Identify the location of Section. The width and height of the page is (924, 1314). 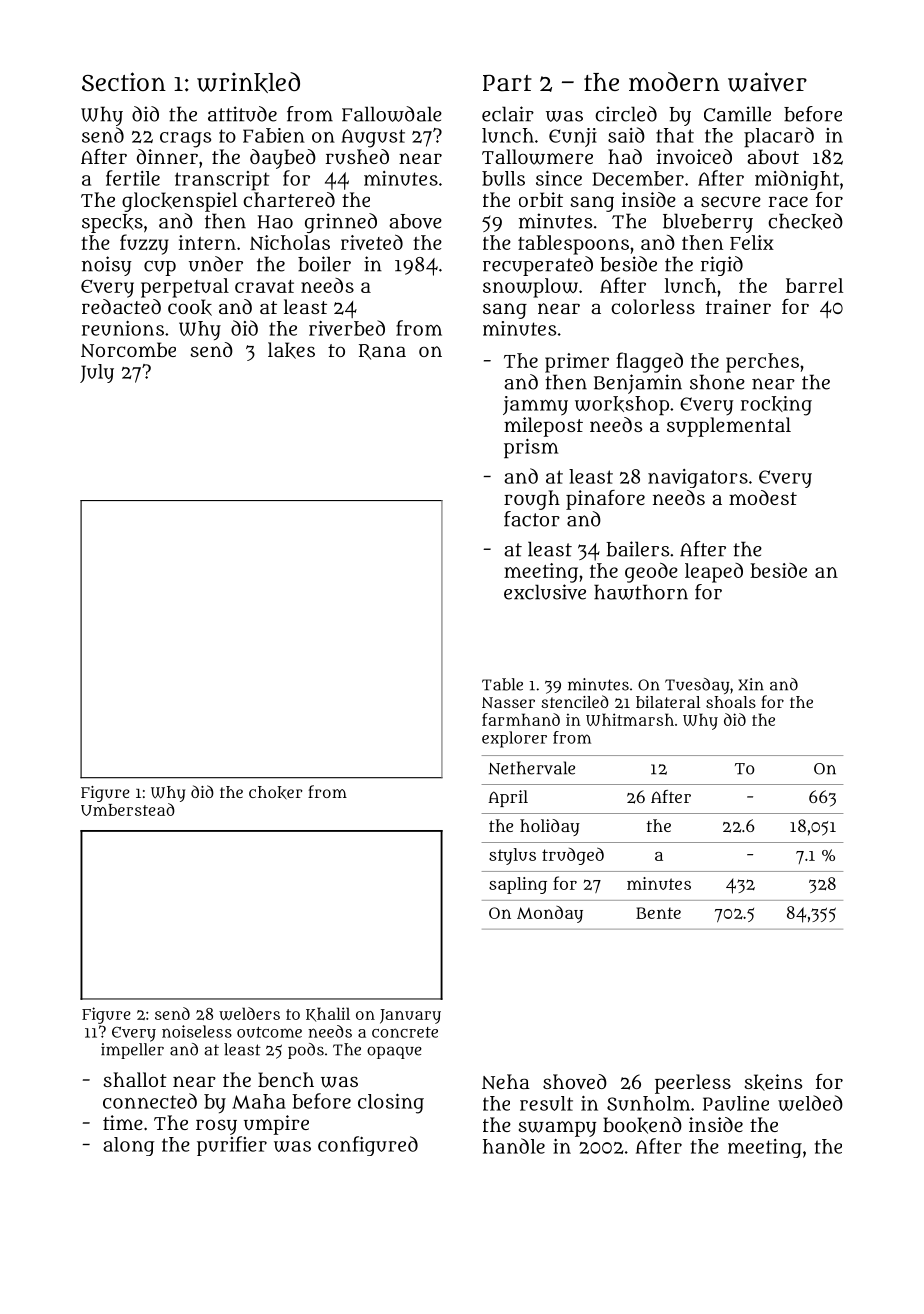
(124, 81).
